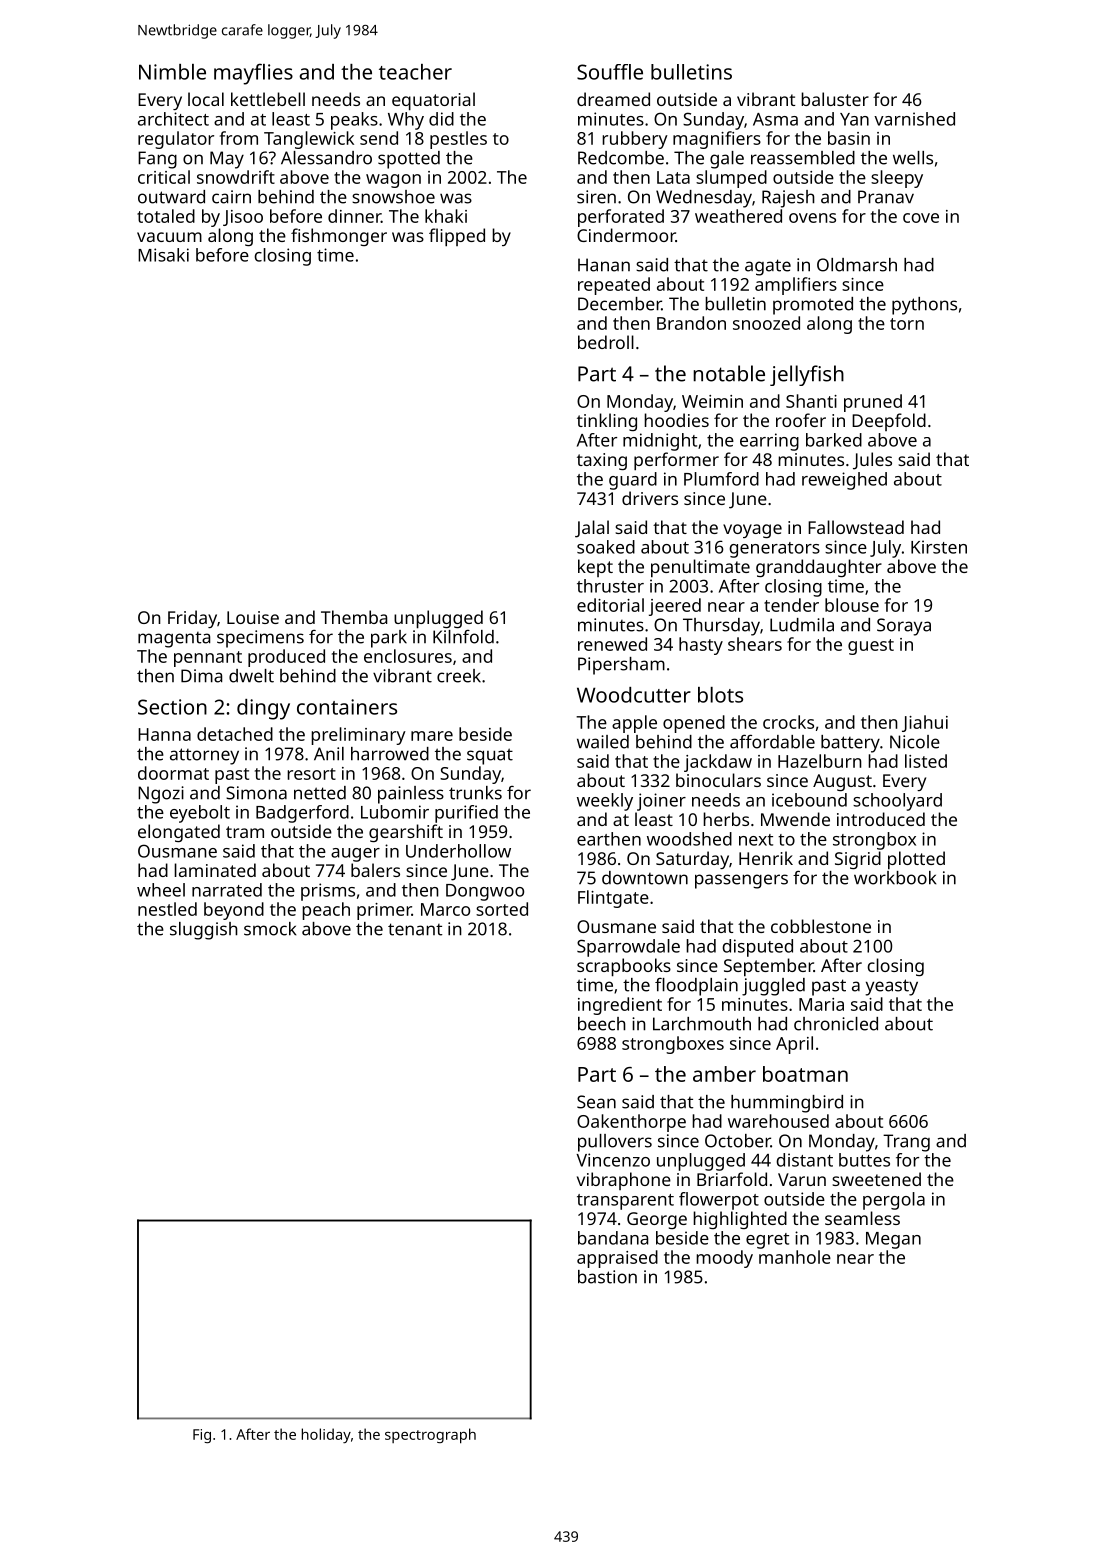 The width and height of the screenshot is (1108, 1567). Describe the element at coordinates (253, 74) in the screenshot. I see `mayflies` at that location.
